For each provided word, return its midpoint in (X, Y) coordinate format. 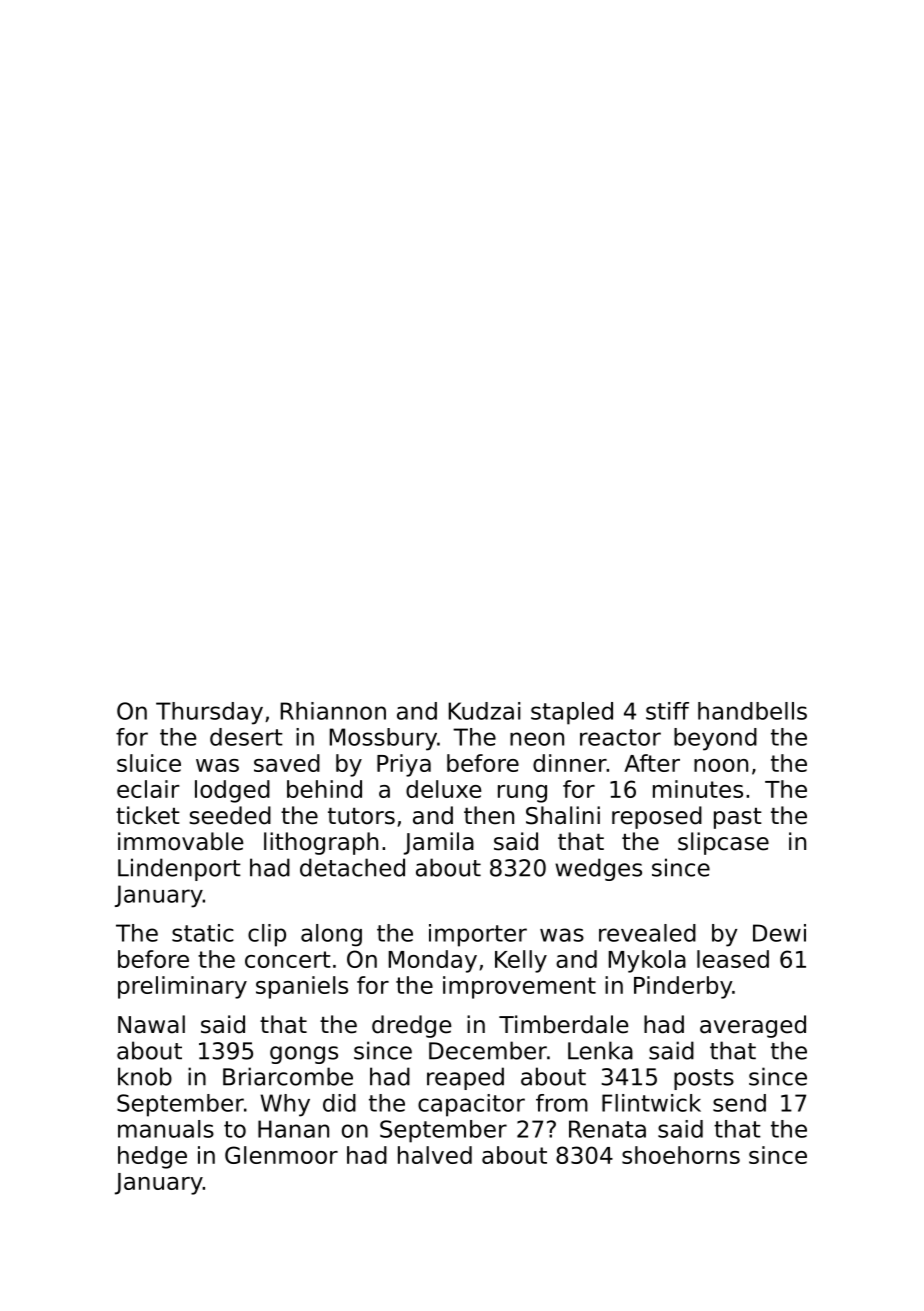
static (203, 933)
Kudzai (485, 711)
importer (478, 935)
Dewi (779, 933)
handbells (752, 711)
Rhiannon (333, 711)
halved (435, 1155)
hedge (152, 1157)
